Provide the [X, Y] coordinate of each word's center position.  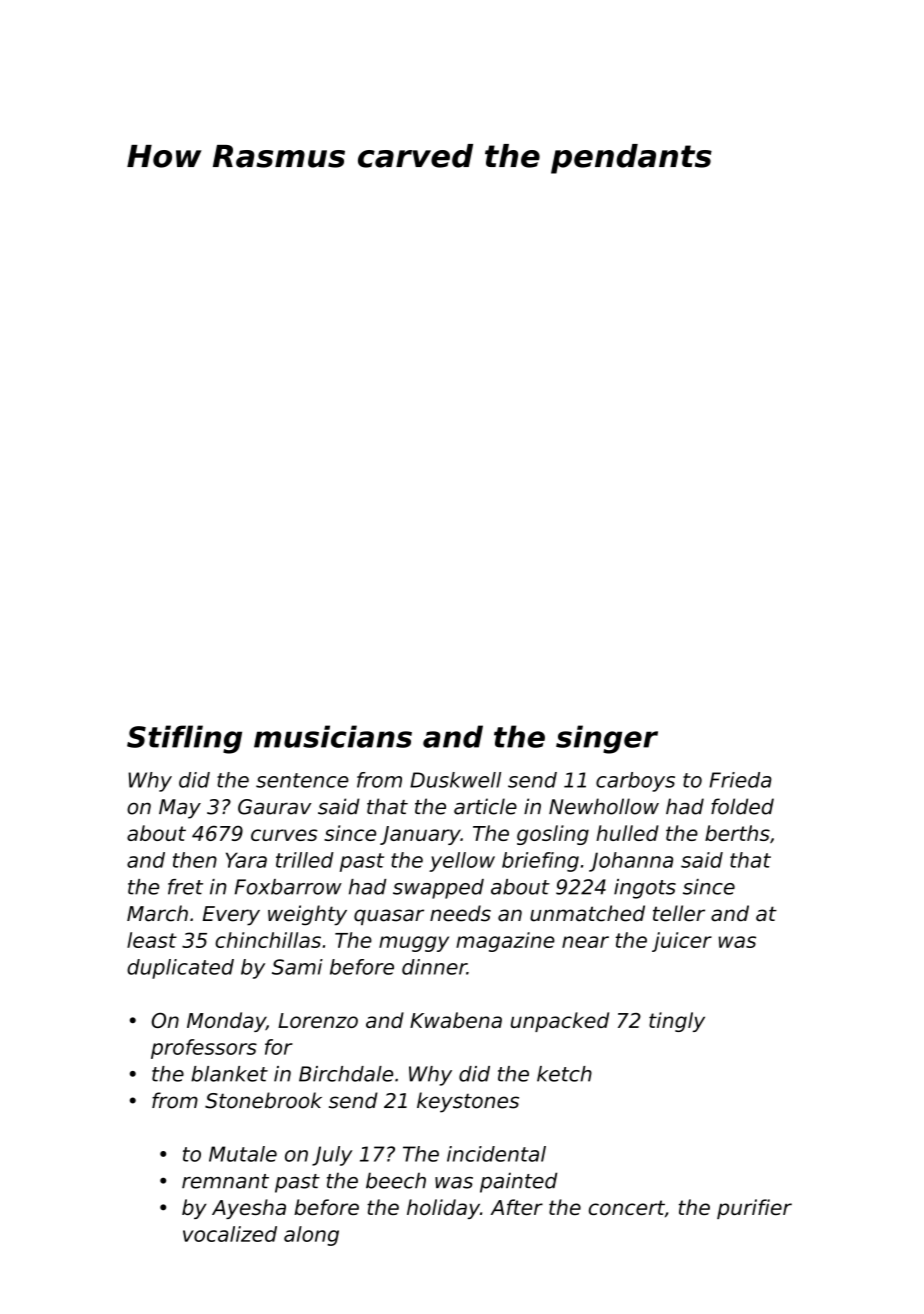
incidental [496, 1154]
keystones [468, 1102]
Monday [226, 1022]
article [485, 806]
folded [742, 806]
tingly [677, 1022]
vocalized [230, 1234]
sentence [302, 780]
